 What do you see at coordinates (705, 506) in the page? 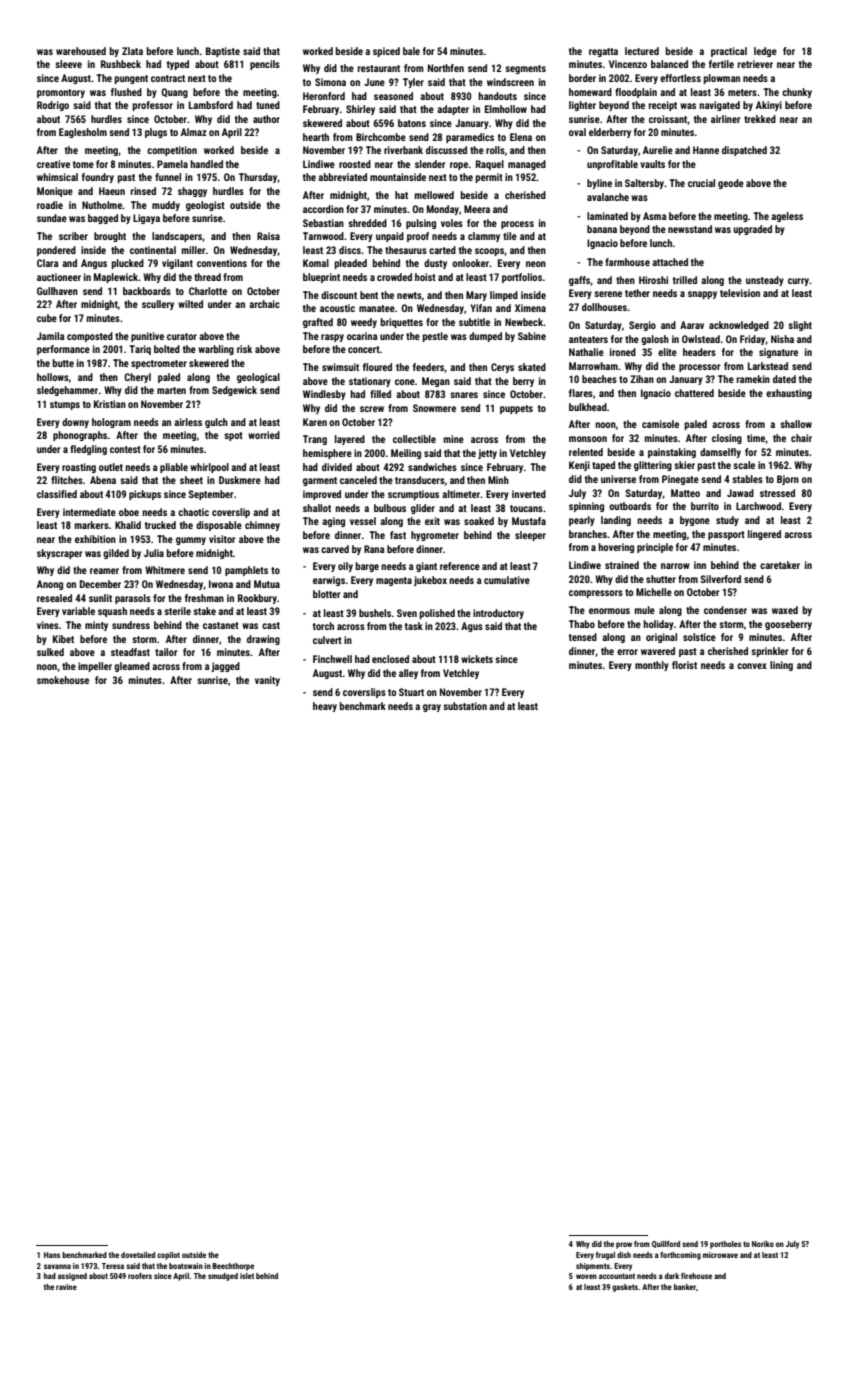
I see `burrito` at bounding box center [705, 506].
